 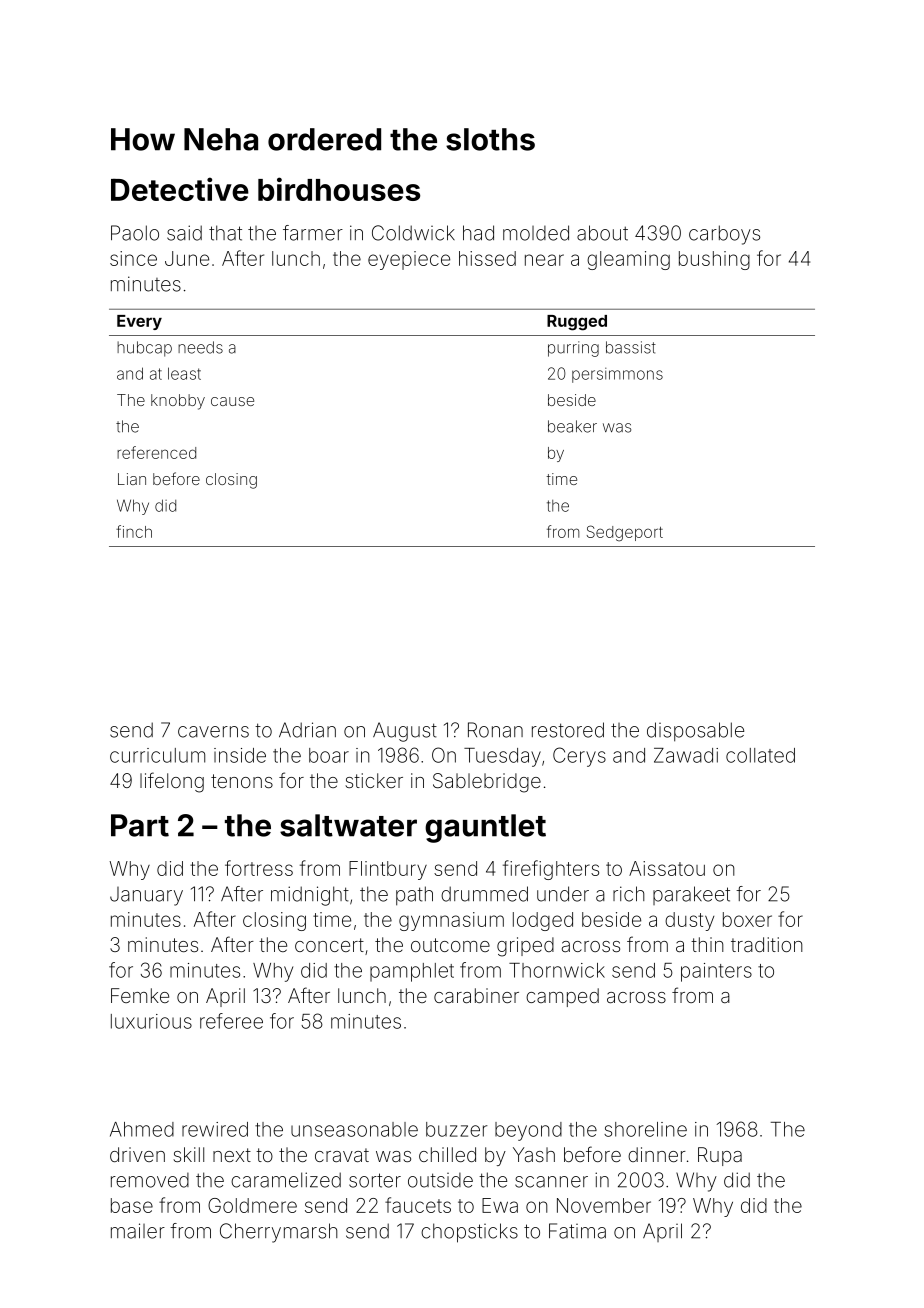 I want to click on skill, so click(x=188, y=1154).
